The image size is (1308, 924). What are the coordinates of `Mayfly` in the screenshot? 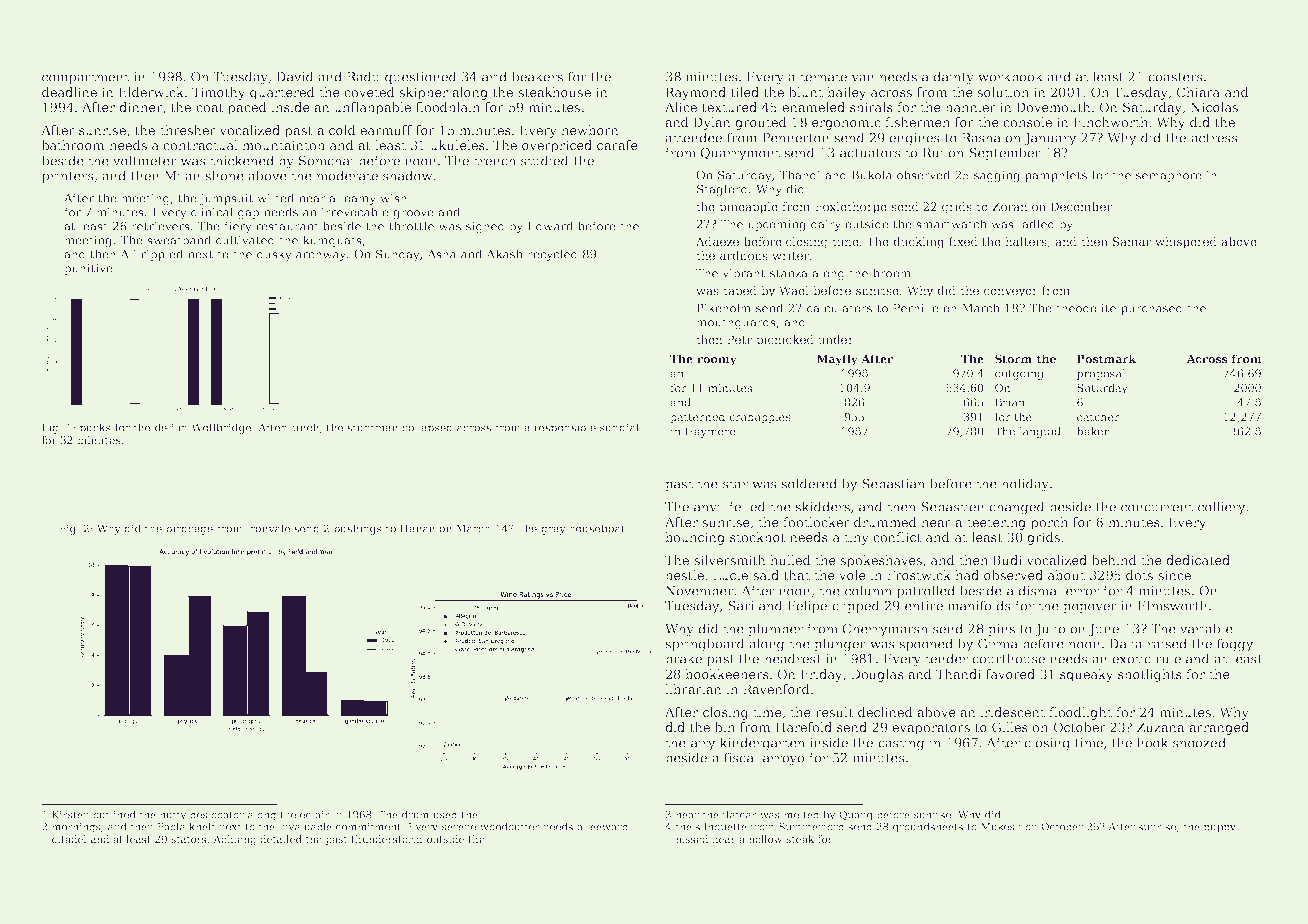 It's located at (837, 360).
